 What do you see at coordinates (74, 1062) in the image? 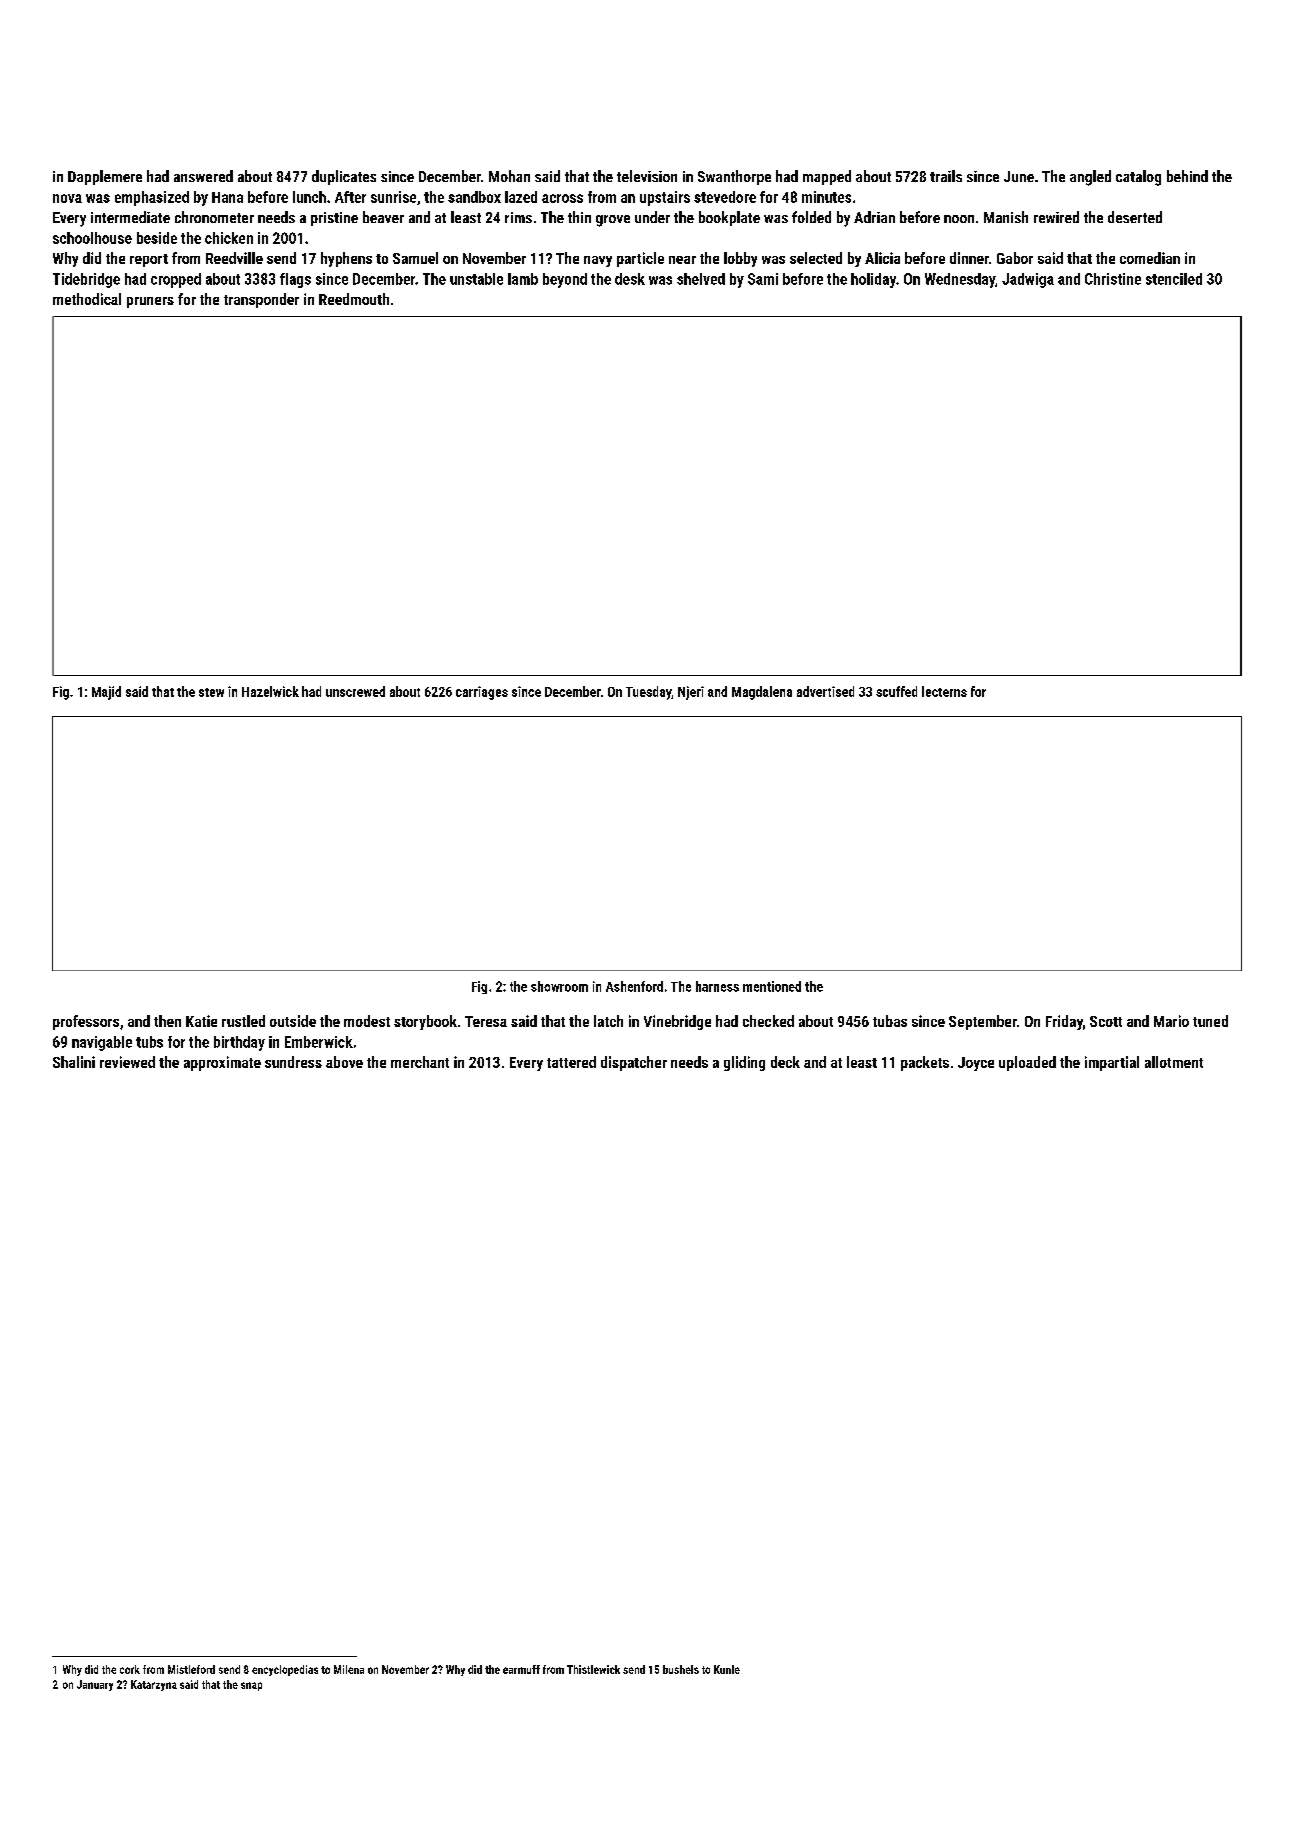
I see `Shalini` at bounding box center [74, 1062].
